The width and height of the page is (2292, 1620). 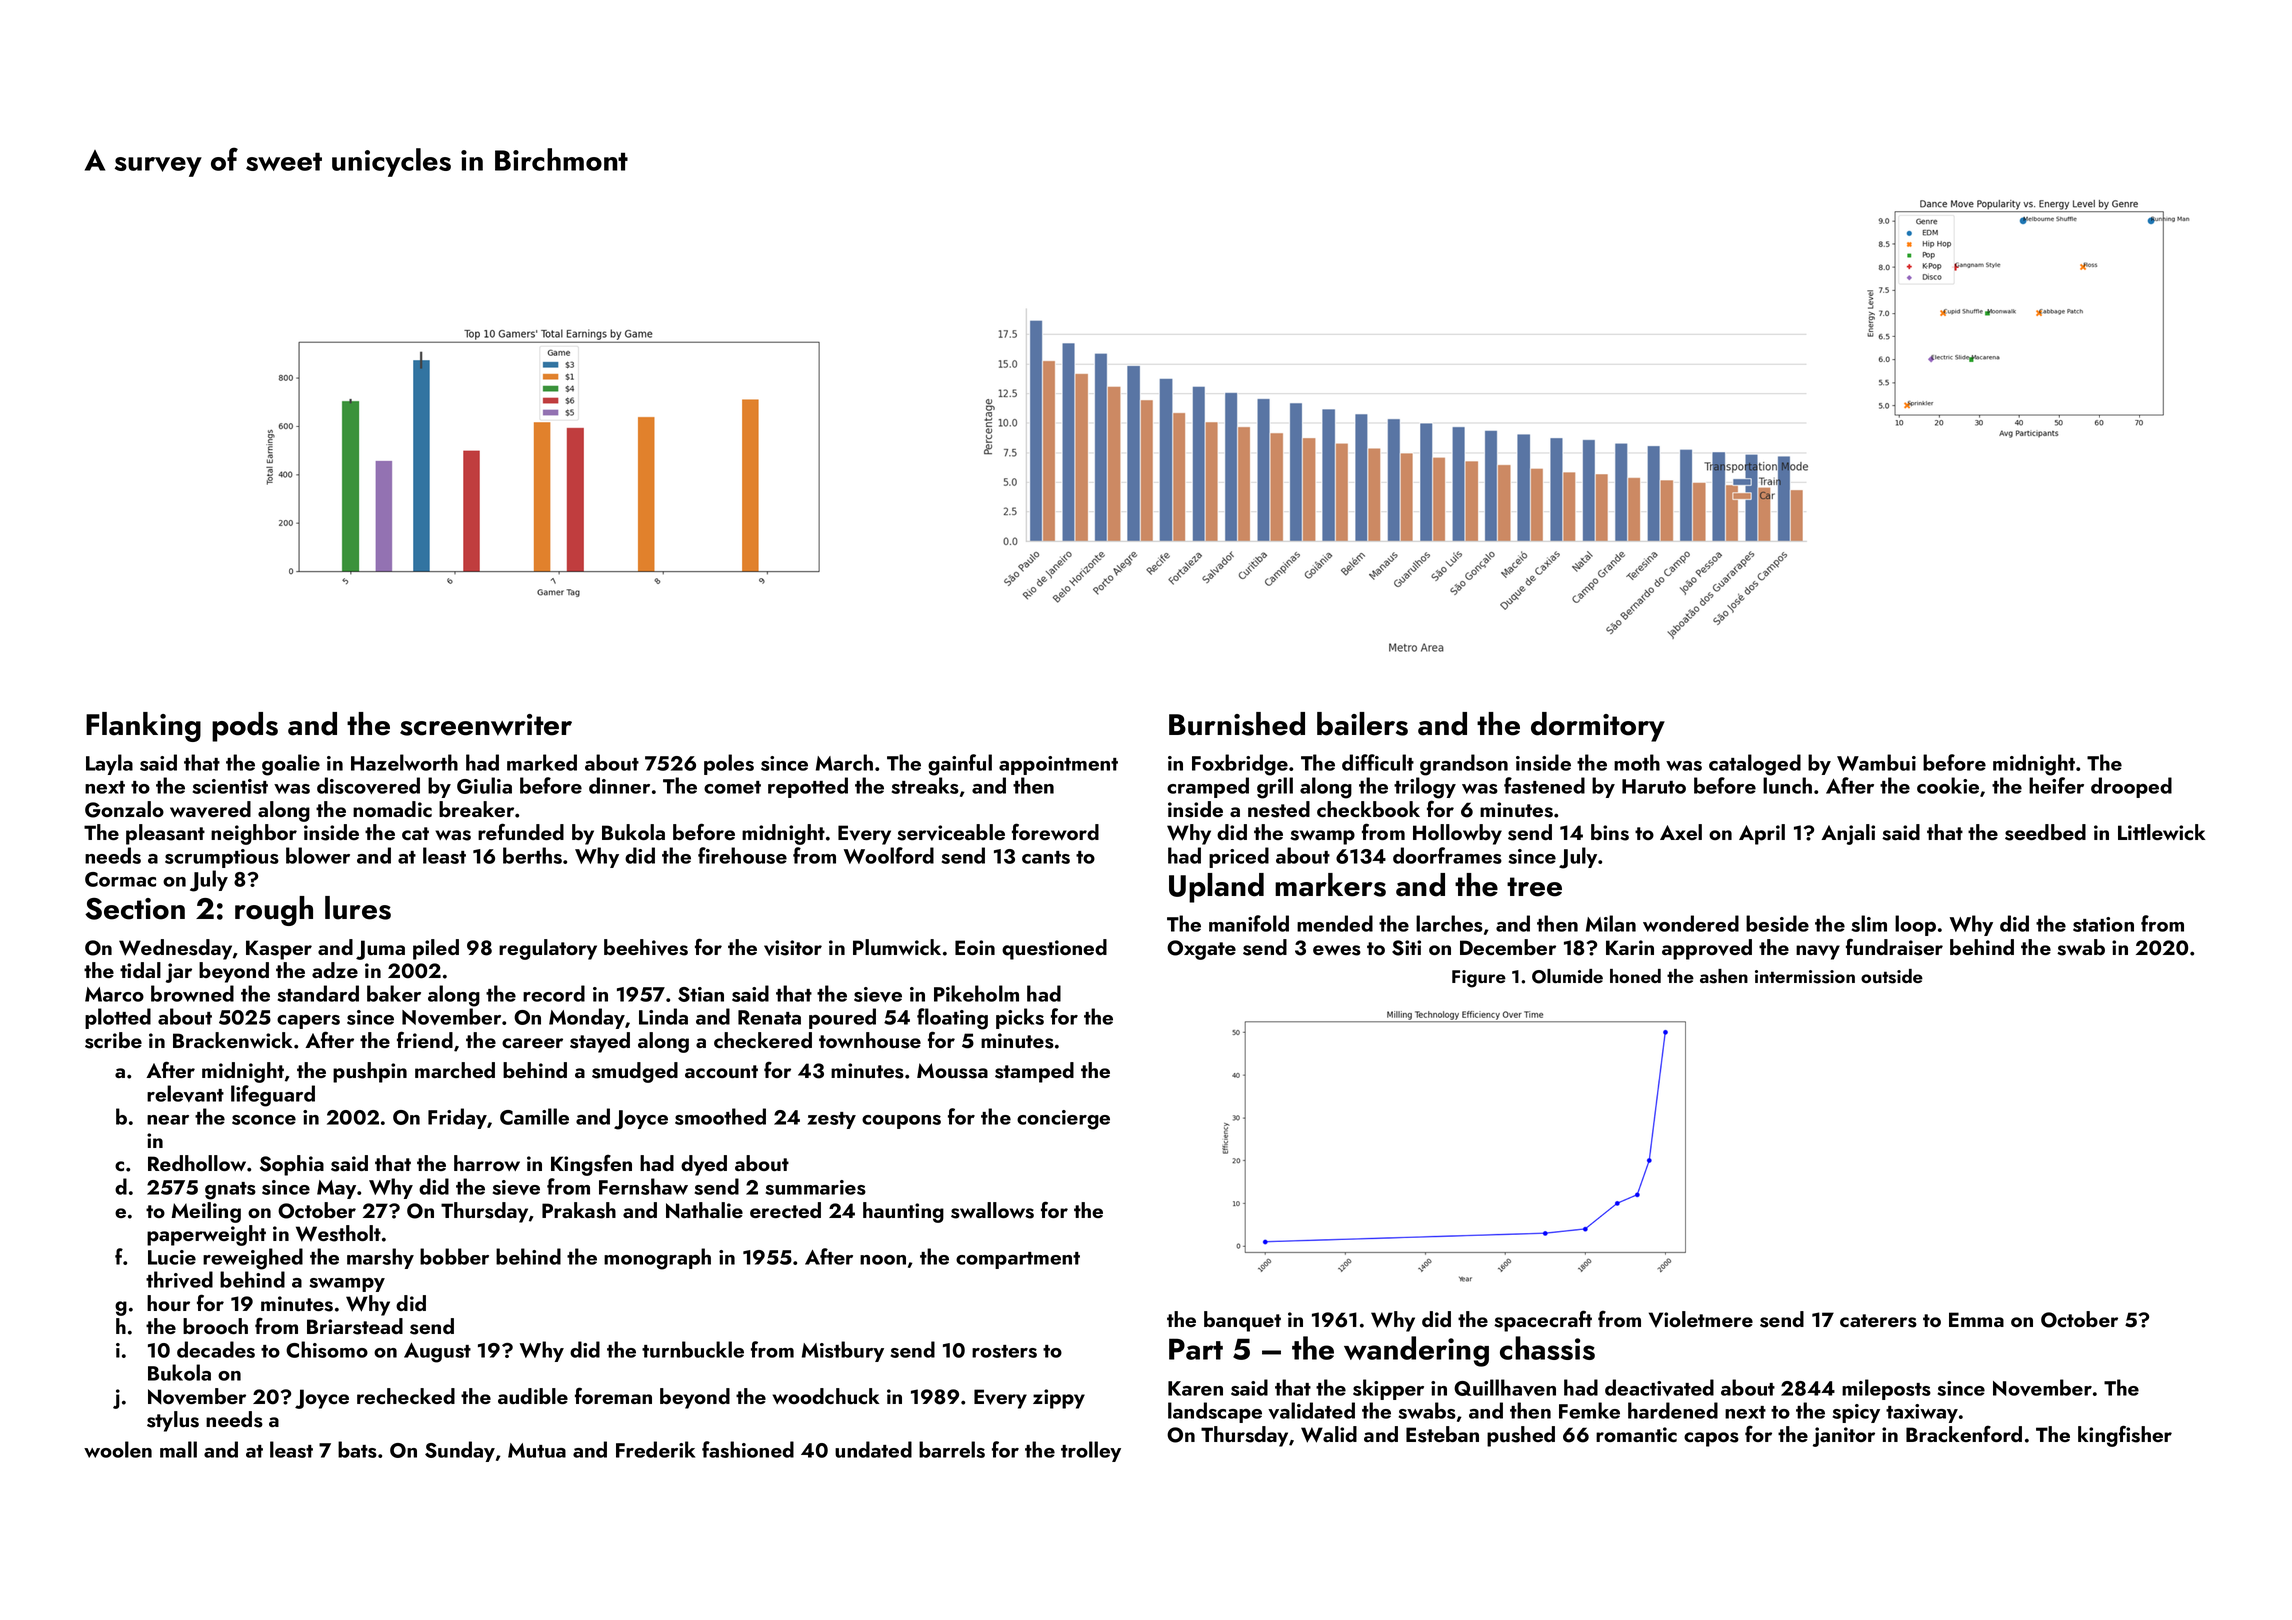 I want to click on Mistbury, so click(x=843, y=1351).
